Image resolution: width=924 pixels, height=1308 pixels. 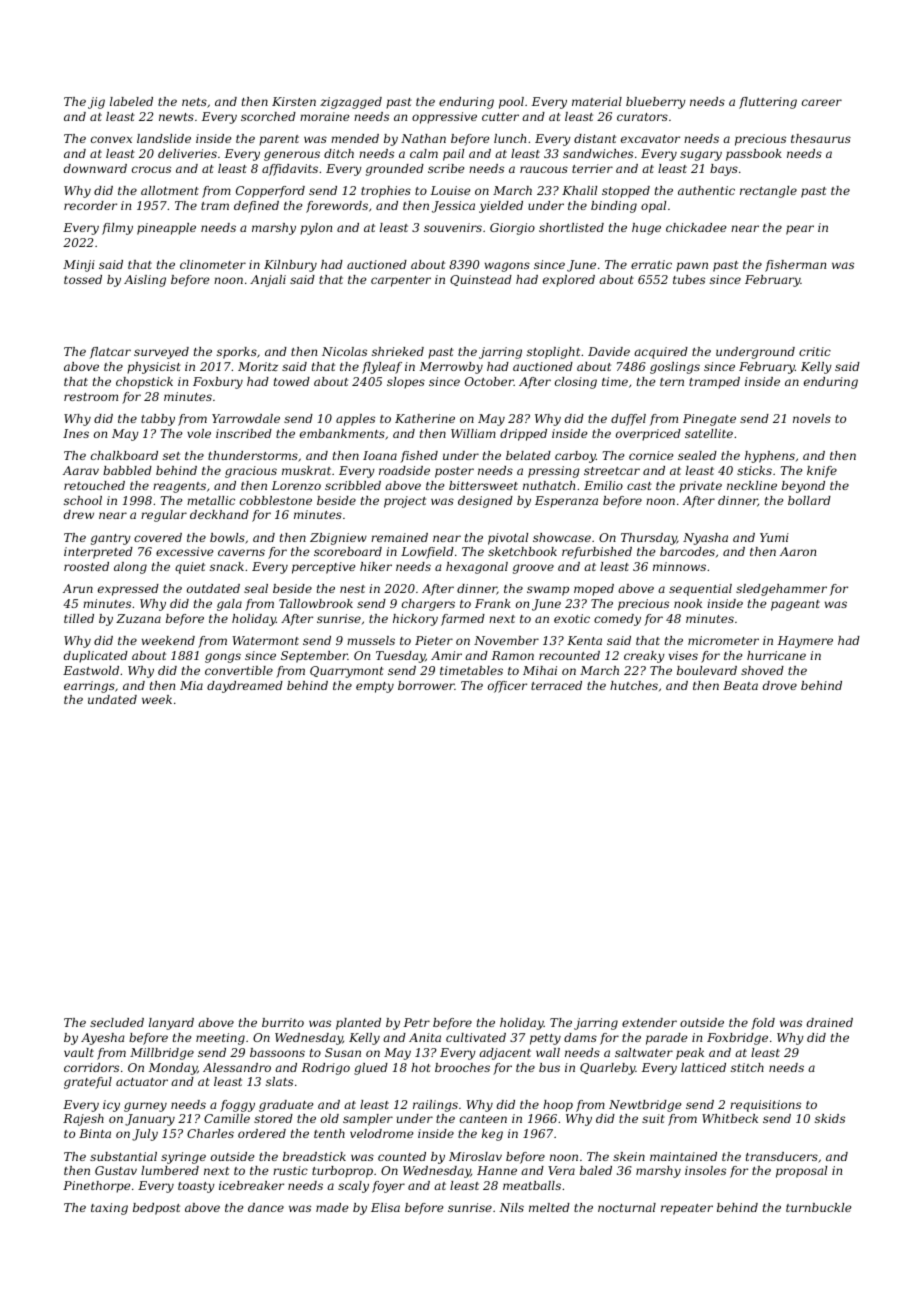 I want to click on Khalil, so click(x=579, y=190).
